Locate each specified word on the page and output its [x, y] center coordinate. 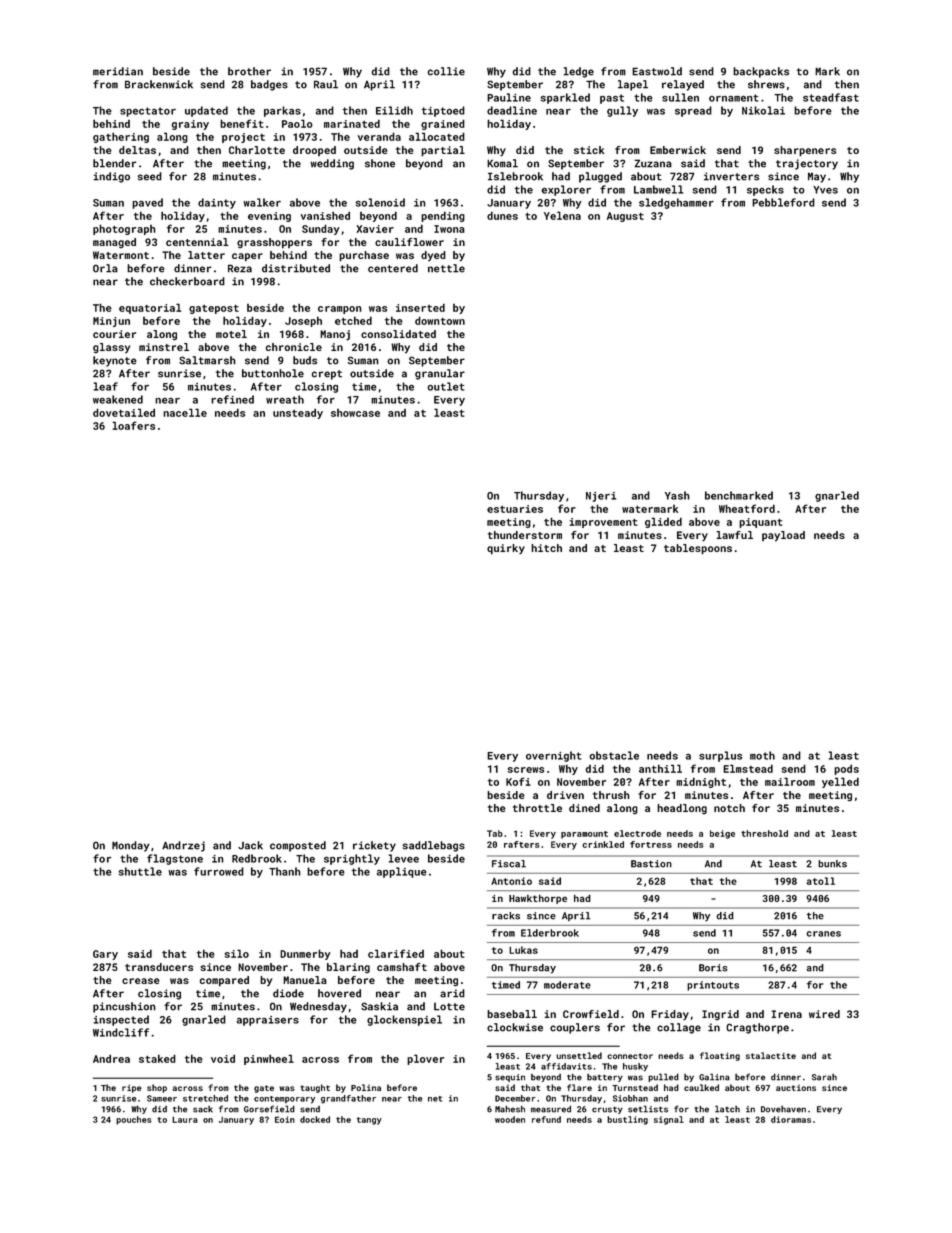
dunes [502, 215]
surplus [720, 756]
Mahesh [510, 1109]
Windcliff [121, 1032]
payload [783, 536]
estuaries [515, 509]
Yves [825, 190]
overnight [554, 756]
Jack [250, 845]
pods [846, 769]
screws [526, 770]
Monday [130, 846]
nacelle [185, 412]
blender [114, 163]
